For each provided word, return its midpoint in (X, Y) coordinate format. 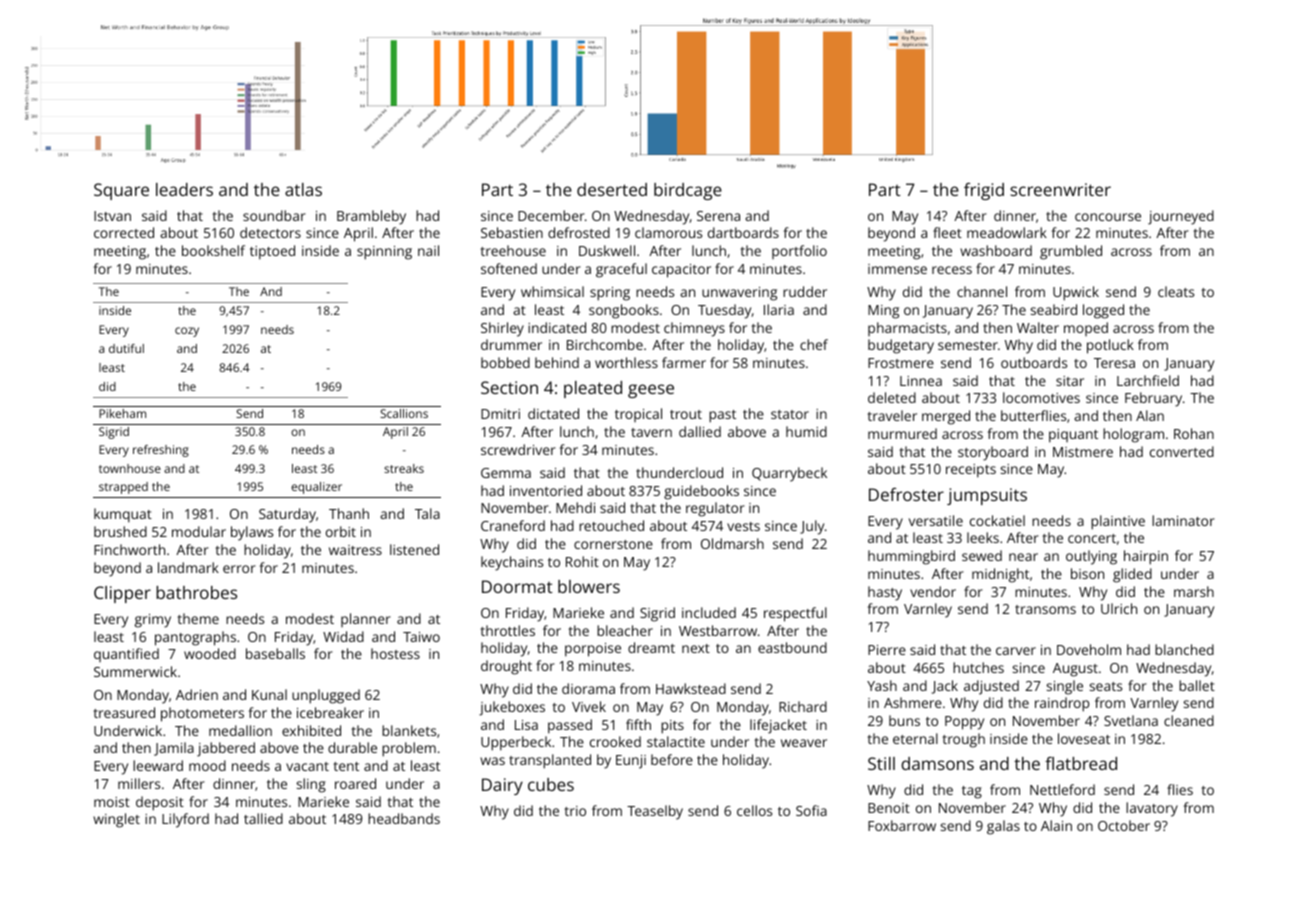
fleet (947, 232)
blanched (1184, 649)
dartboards (743, 232)
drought (506, 667)
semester (968, 345)
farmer (684, 362)
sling (311, 785)
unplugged (326, 696)
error (239, 569)
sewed (982, 555)
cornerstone (613, 544)
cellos (754, 810)
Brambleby (371, 217)
